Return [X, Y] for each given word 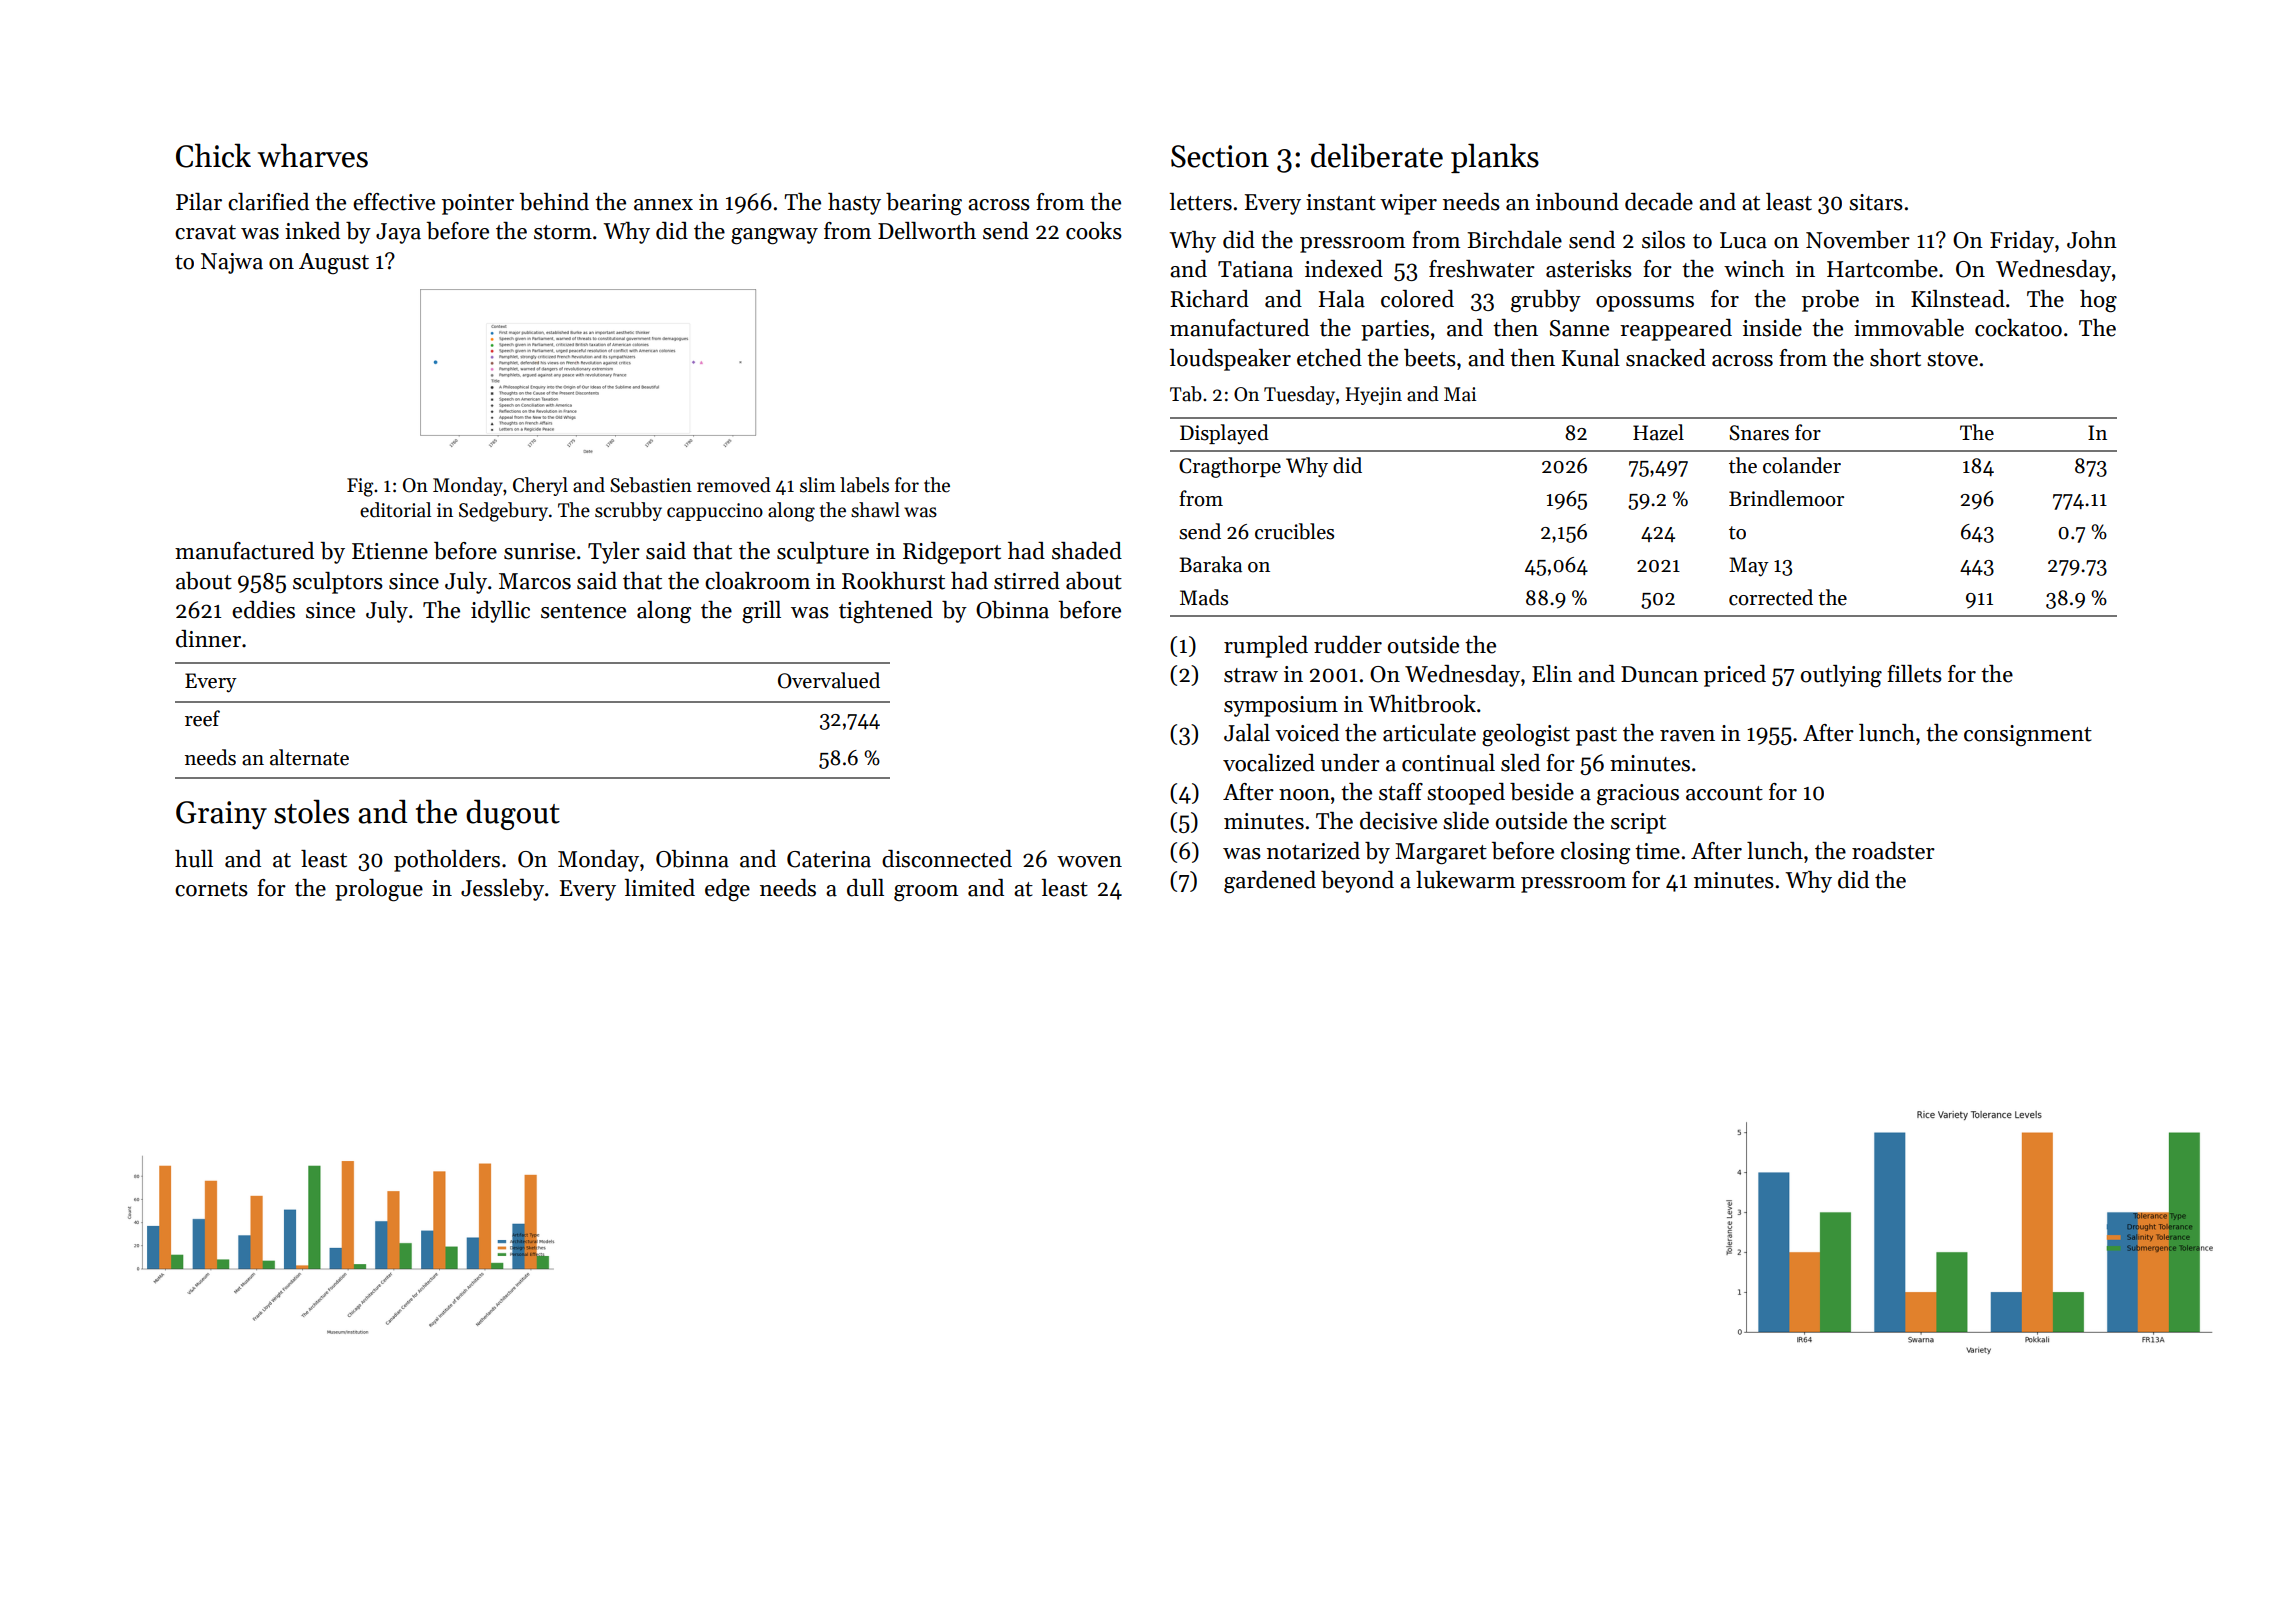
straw [1251, 675]
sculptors [338, 583]
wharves [313, 155]
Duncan [1659, 674]
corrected [1771, 597]
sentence [583, 611]
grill [761, 612]
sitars [1876, 202]
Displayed [1224, 434]
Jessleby [502, 890]
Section [1220, 156]
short [1895, 358]
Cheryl [540, 486]
